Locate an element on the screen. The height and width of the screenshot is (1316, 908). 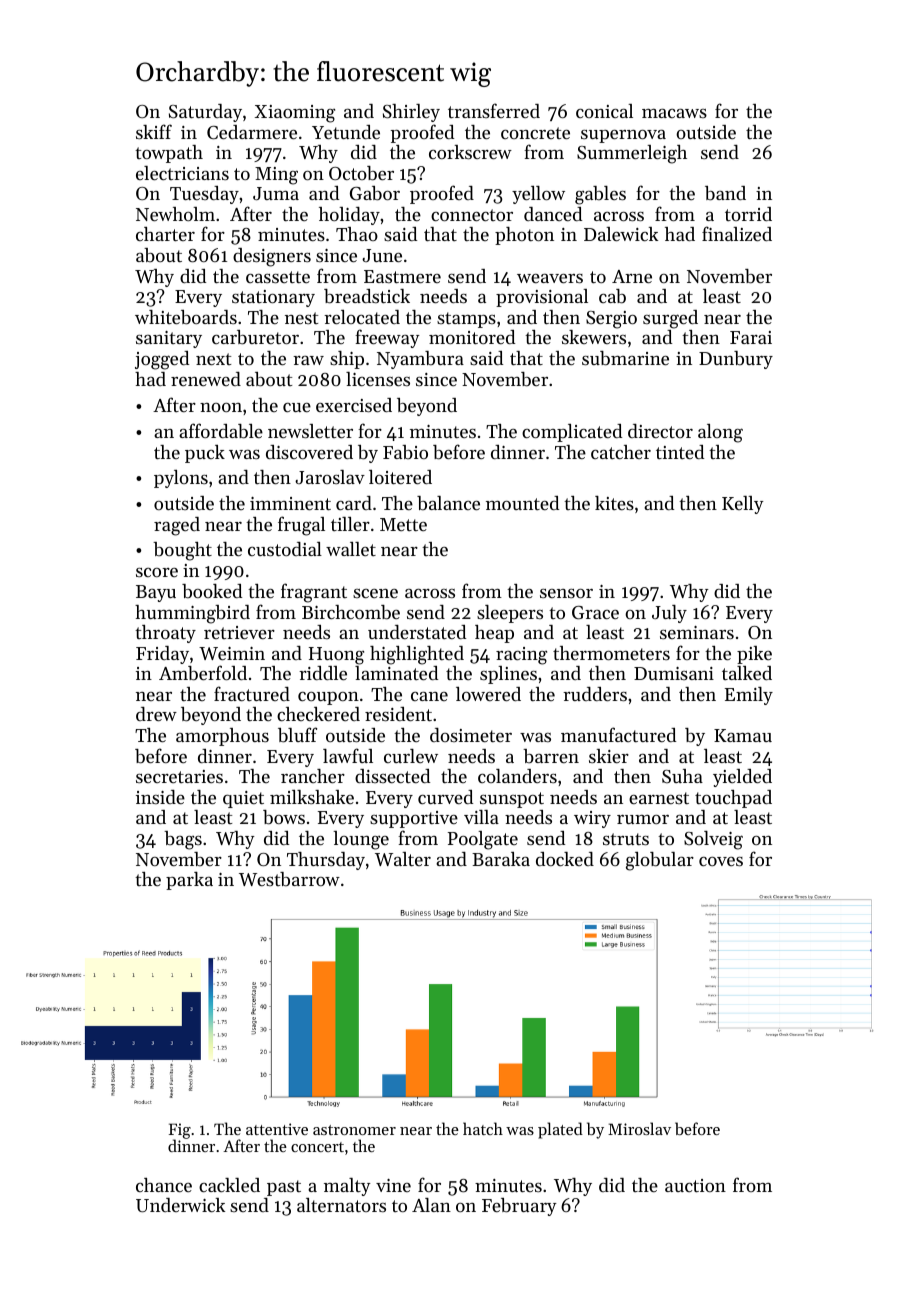
hatch is located at coordinates (483, 1128).
